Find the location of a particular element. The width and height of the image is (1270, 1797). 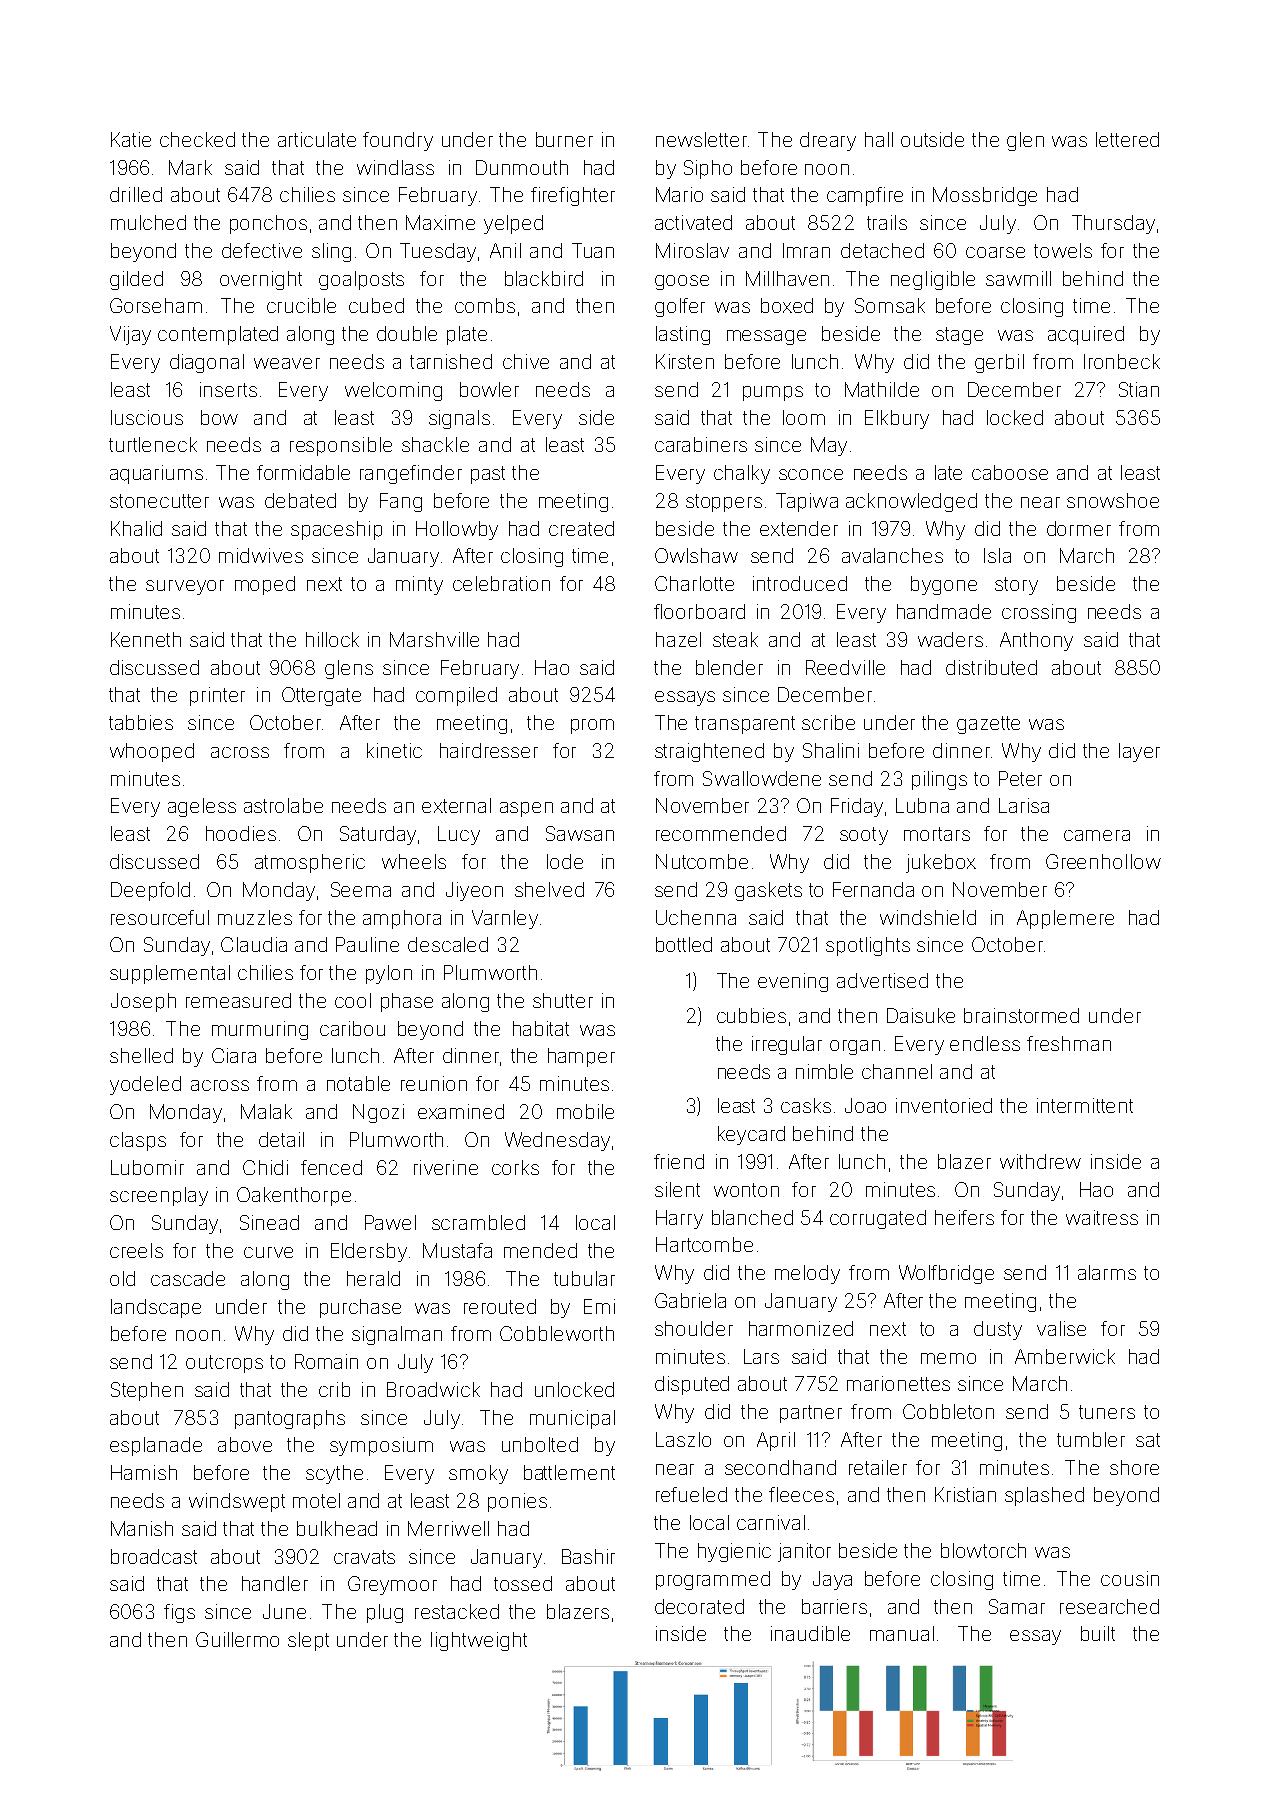

fenced is located at coordinates (331, 1167).
